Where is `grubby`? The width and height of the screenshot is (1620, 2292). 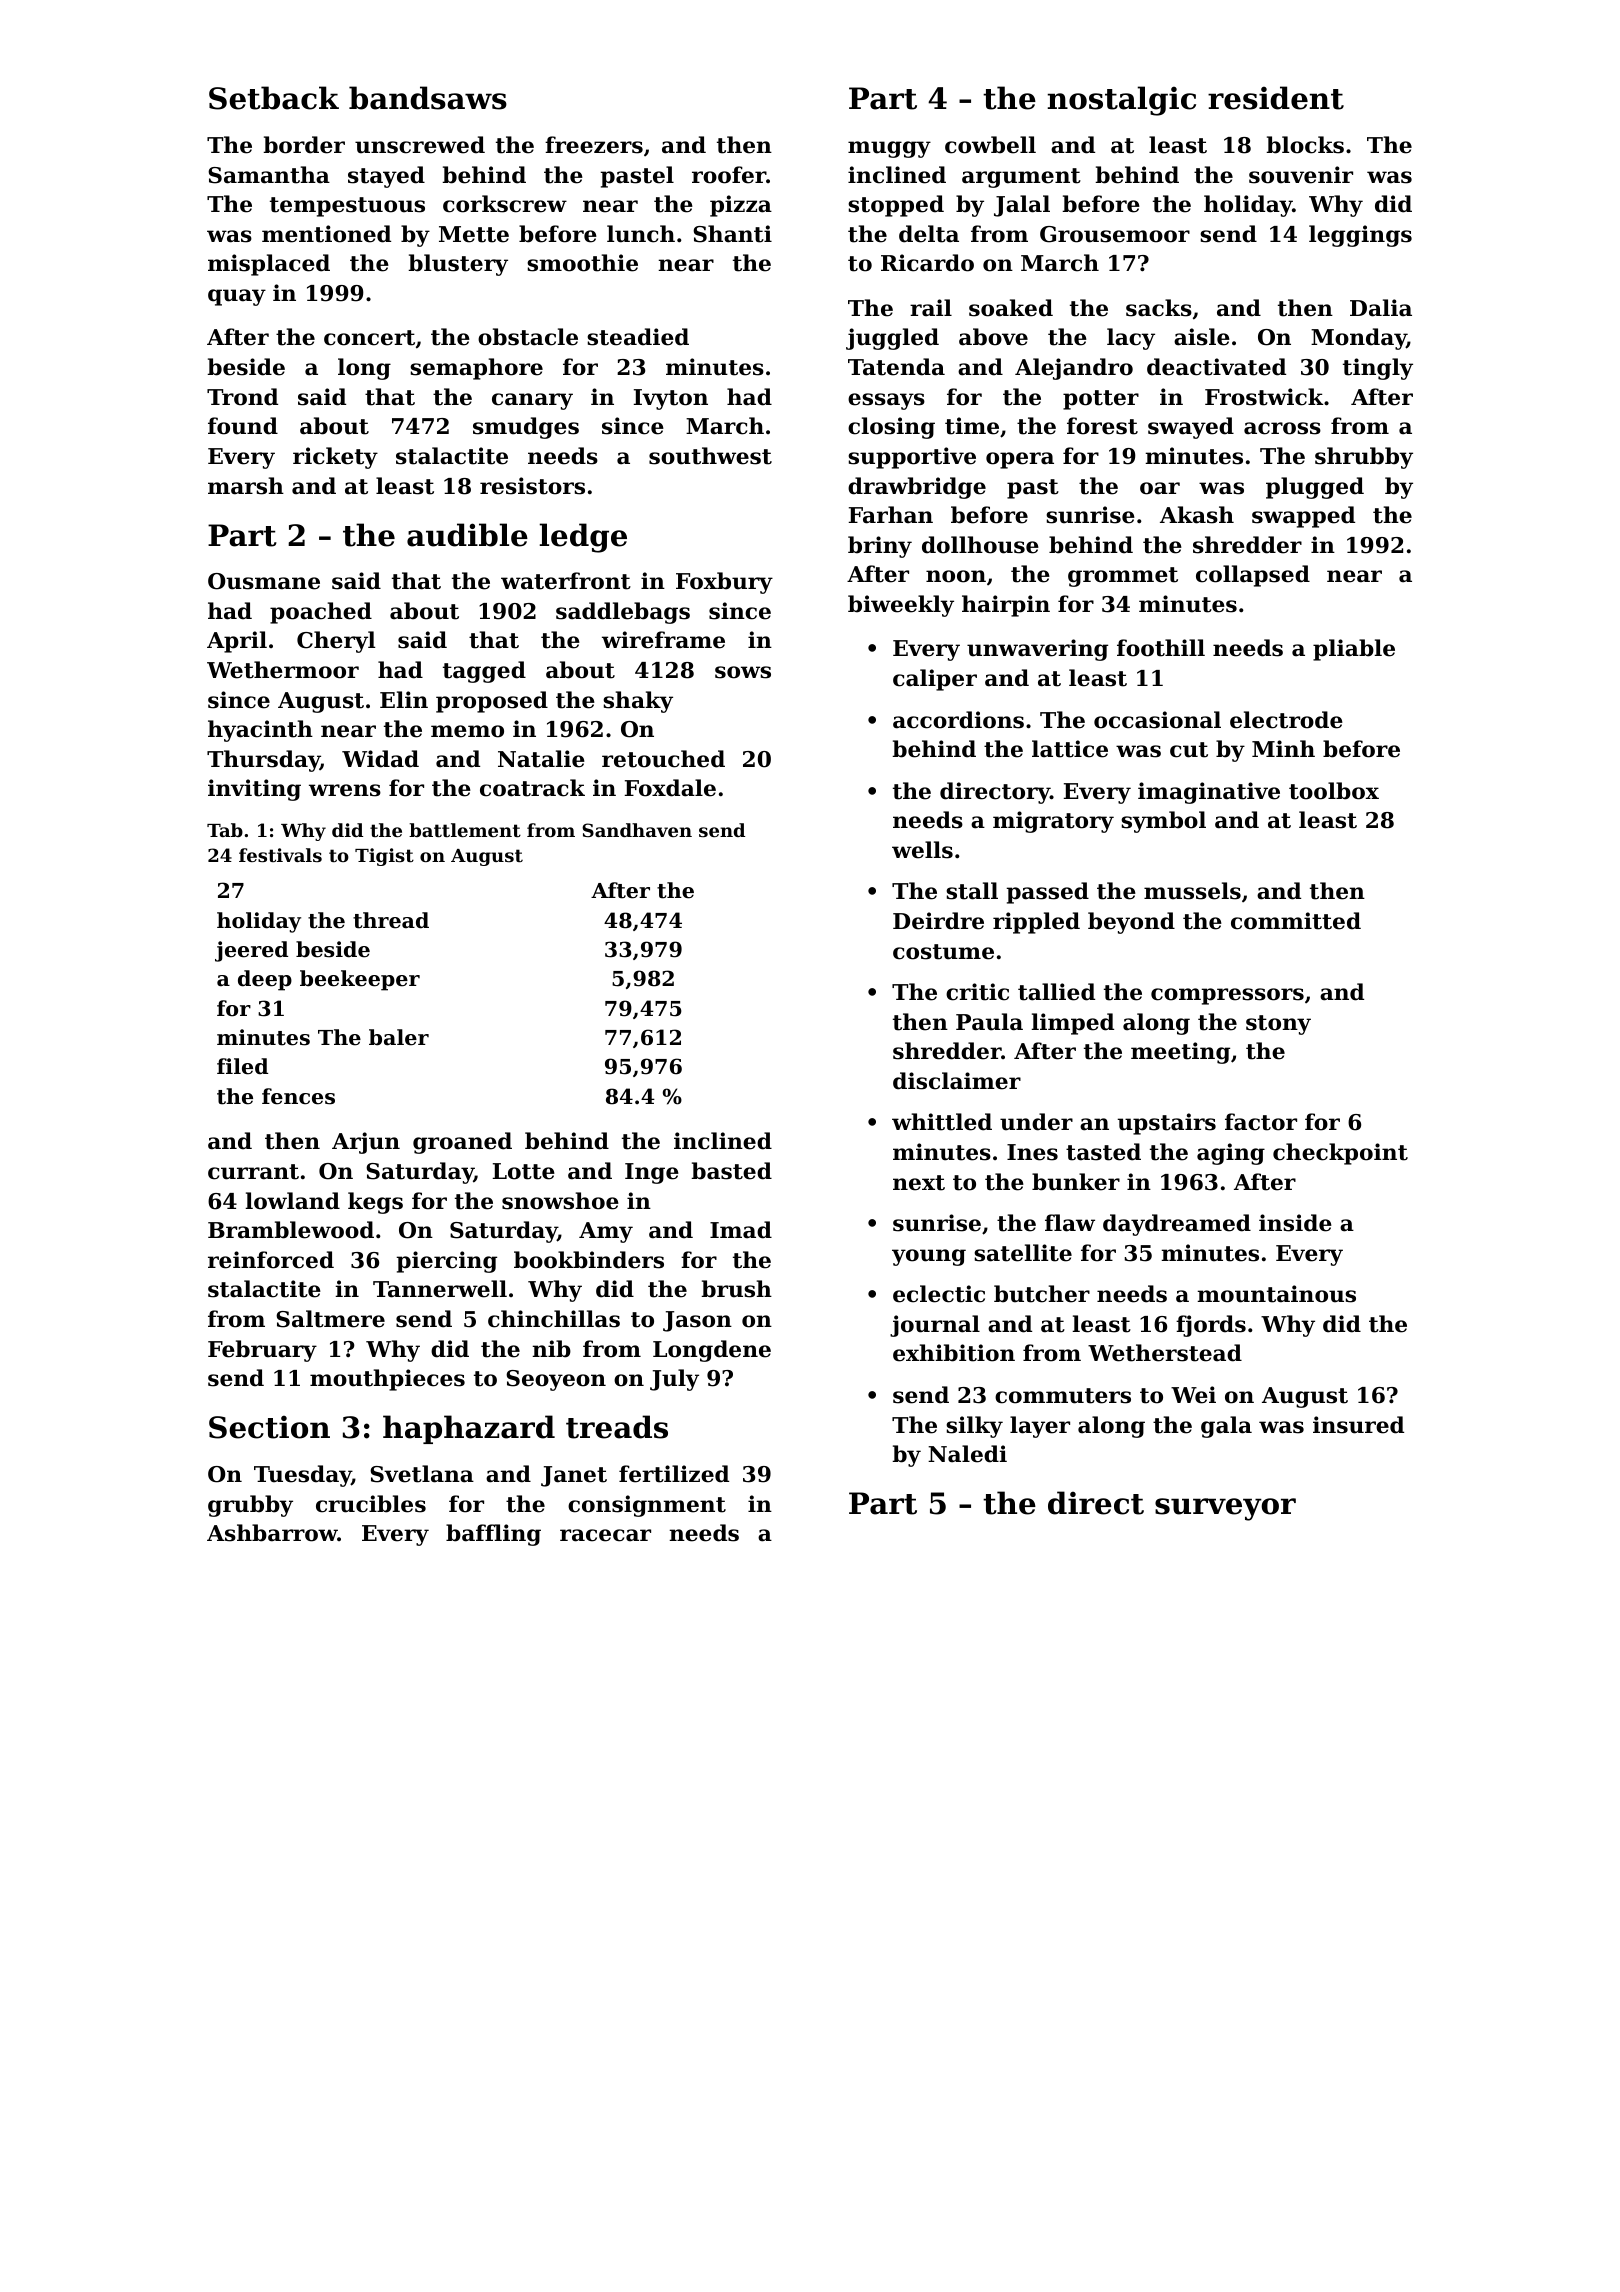 grubby is located at coordinates (250, 1506).
